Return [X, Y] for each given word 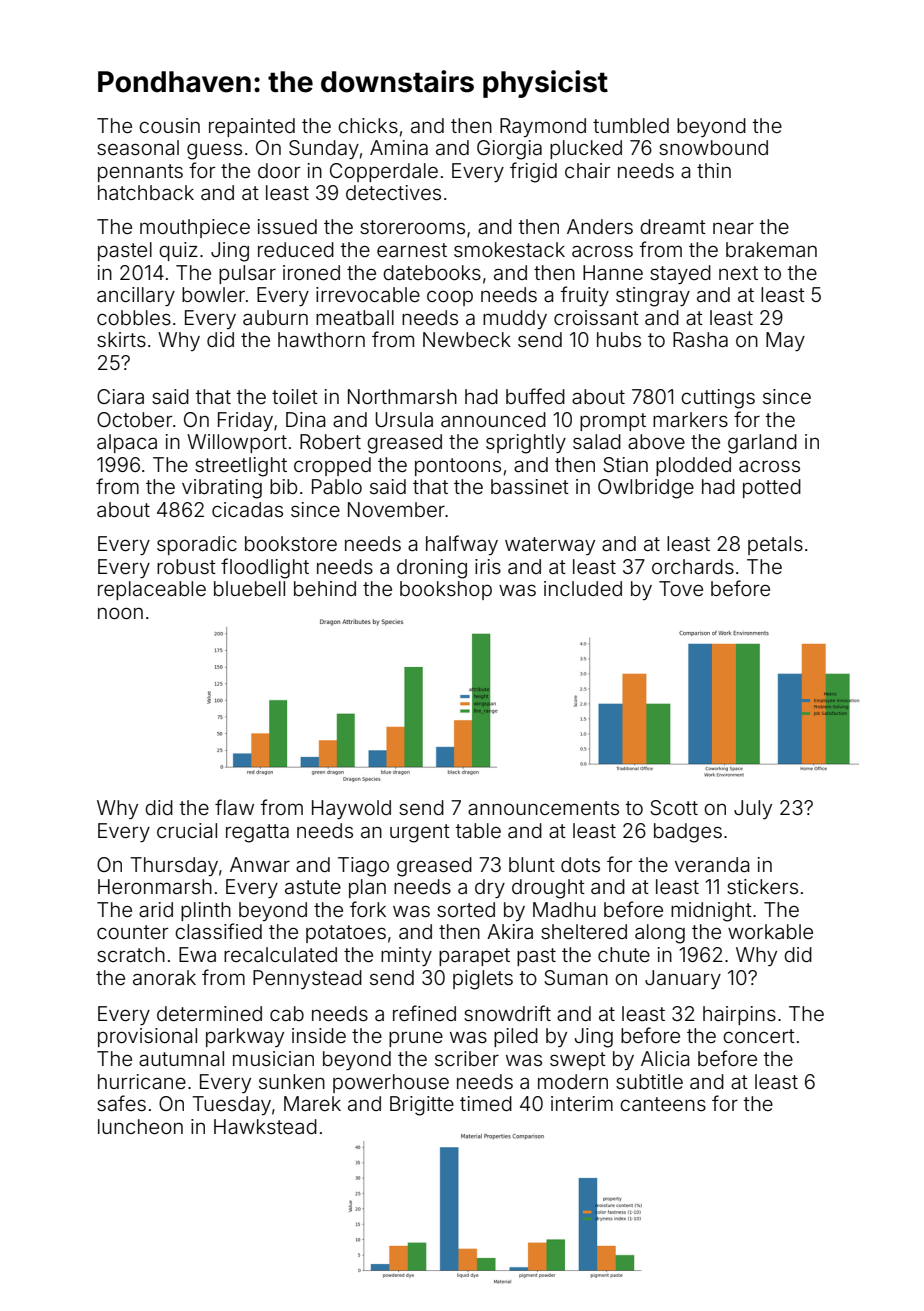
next [738, 273]
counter [133, 932]
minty [406, 956]
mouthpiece [195, 228]
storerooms [412, 227]
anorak [164, 977]
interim [582, 1103]
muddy [515, 319]
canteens [663, 1104]
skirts [121, 339]
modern [573, 1081]
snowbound [713, 147]
